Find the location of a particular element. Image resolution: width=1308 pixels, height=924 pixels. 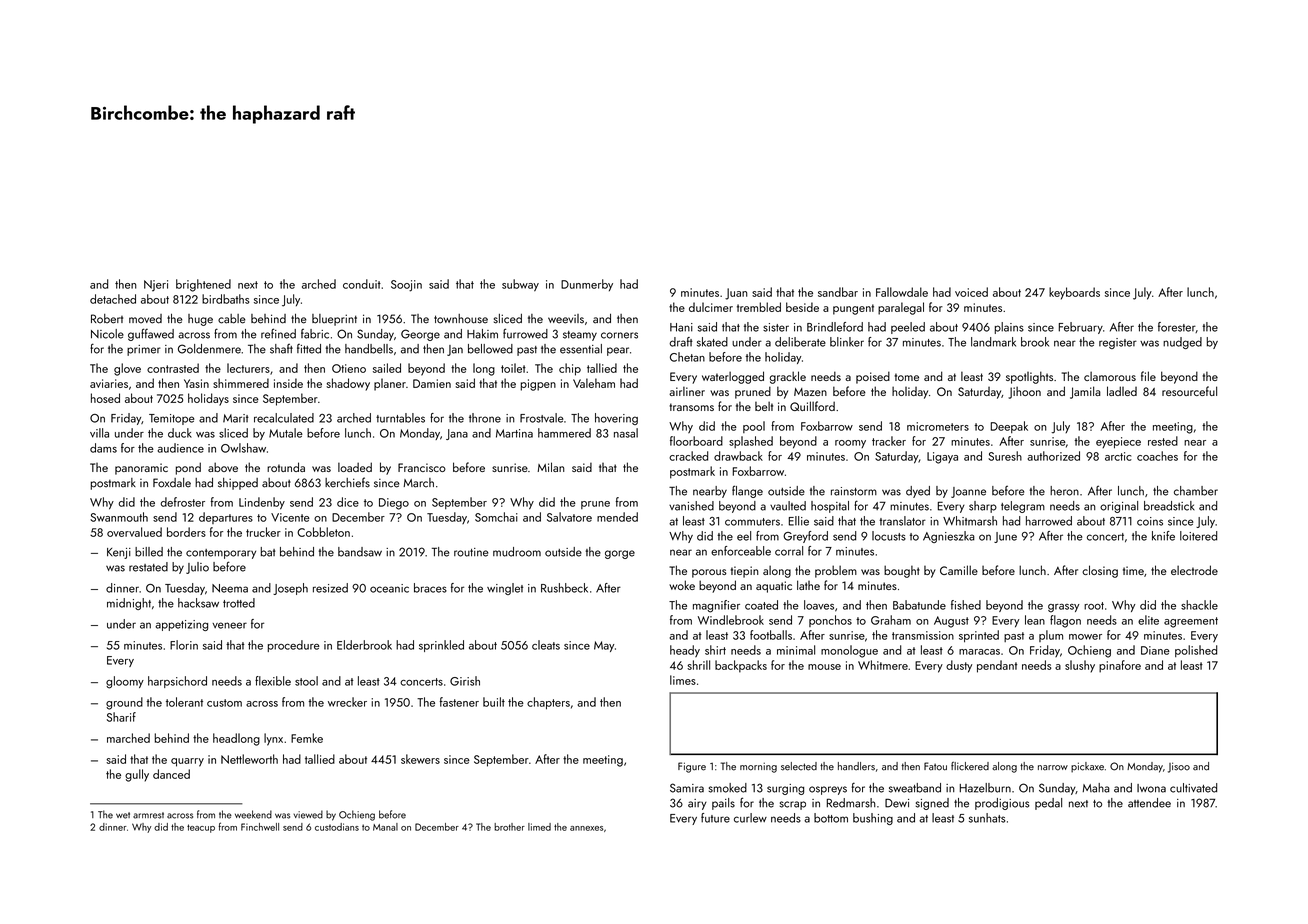

roomy is located at coordinates (850, 444).
